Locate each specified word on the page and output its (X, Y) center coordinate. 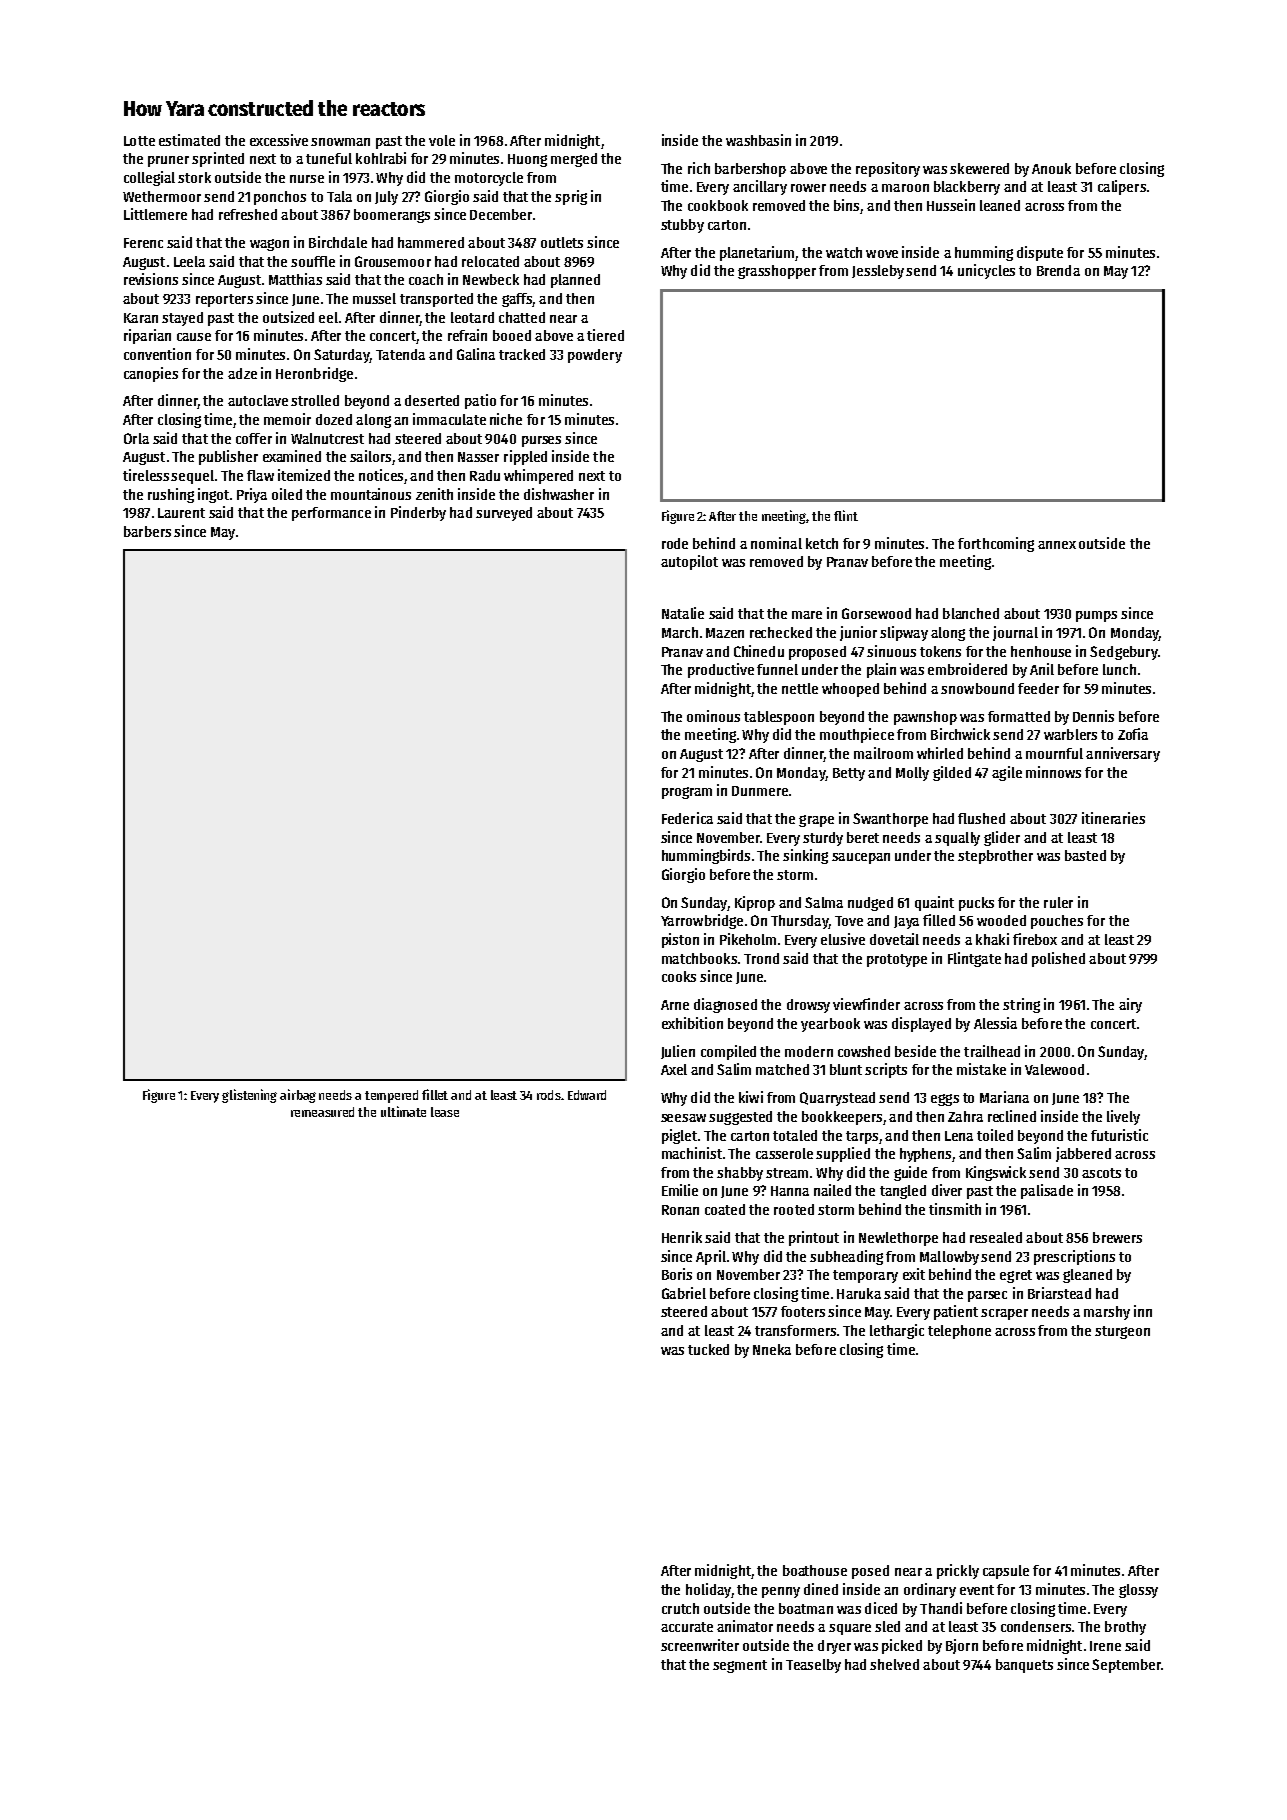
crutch (680, 1608)
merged (574, 160)
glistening (249, 1096)
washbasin (758, 140)
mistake (981, 1069)
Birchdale (338, 242)
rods (549, 1095)
